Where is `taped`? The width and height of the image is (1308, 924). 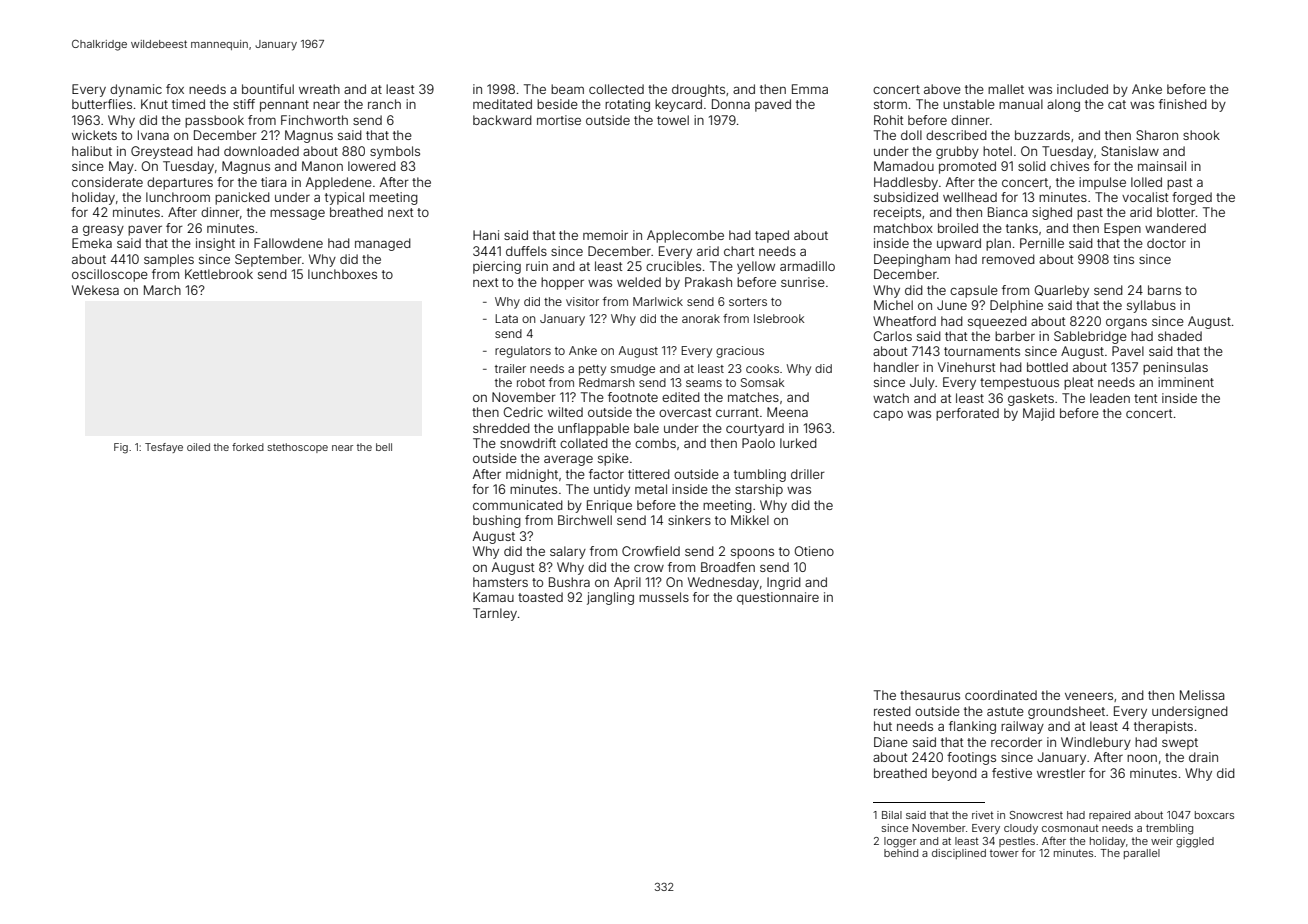
taped is located at coordinates (772, 236).
